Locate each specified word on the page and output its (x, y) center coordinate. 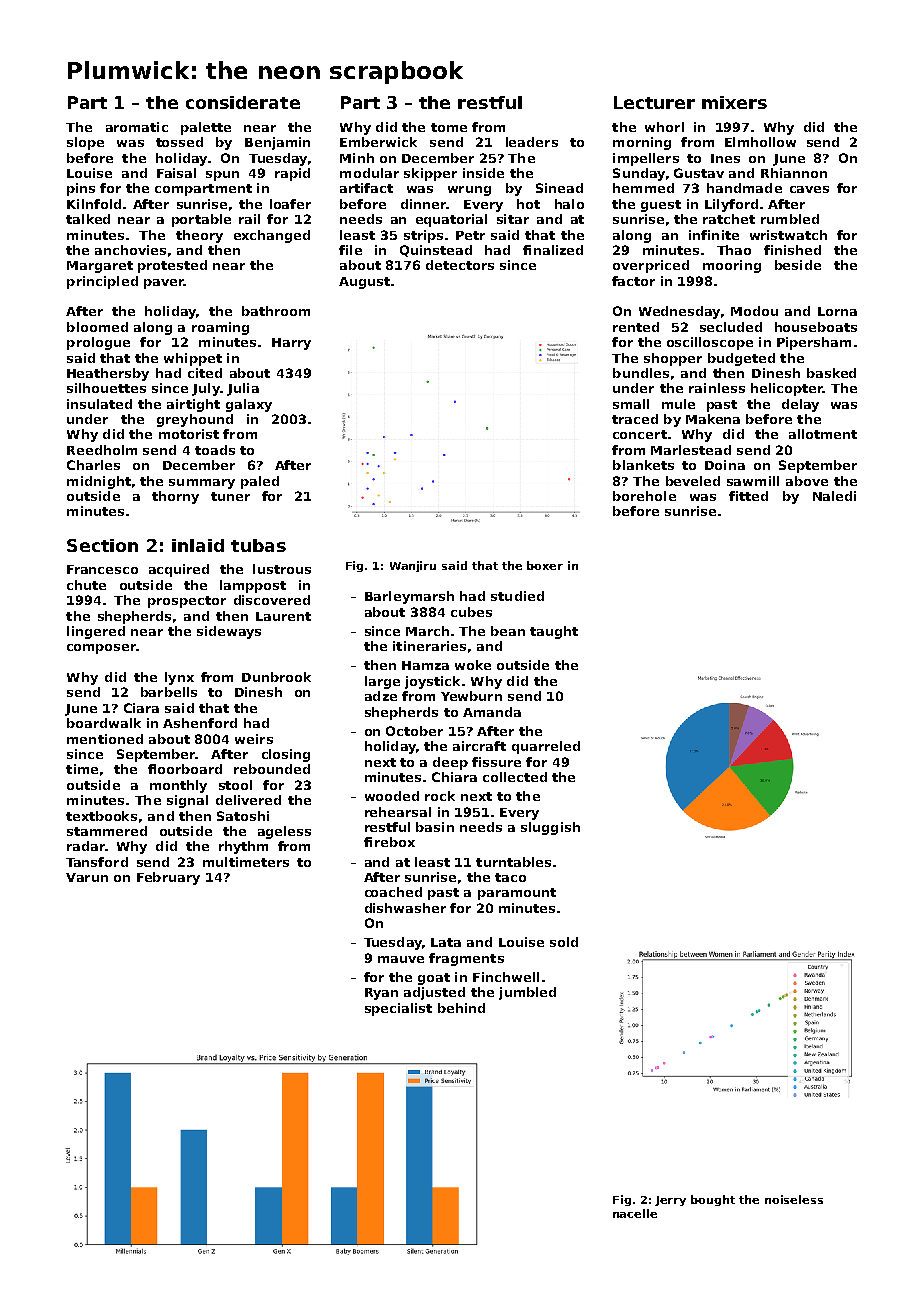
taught (554, 632)
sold (564, 942)
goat (434, 979)
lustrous (282, 569)
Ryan (381, 994)
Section (102, 545)
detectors (460, 265)
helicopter (787, 389)
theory (199, 236)
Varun (87, 877)
